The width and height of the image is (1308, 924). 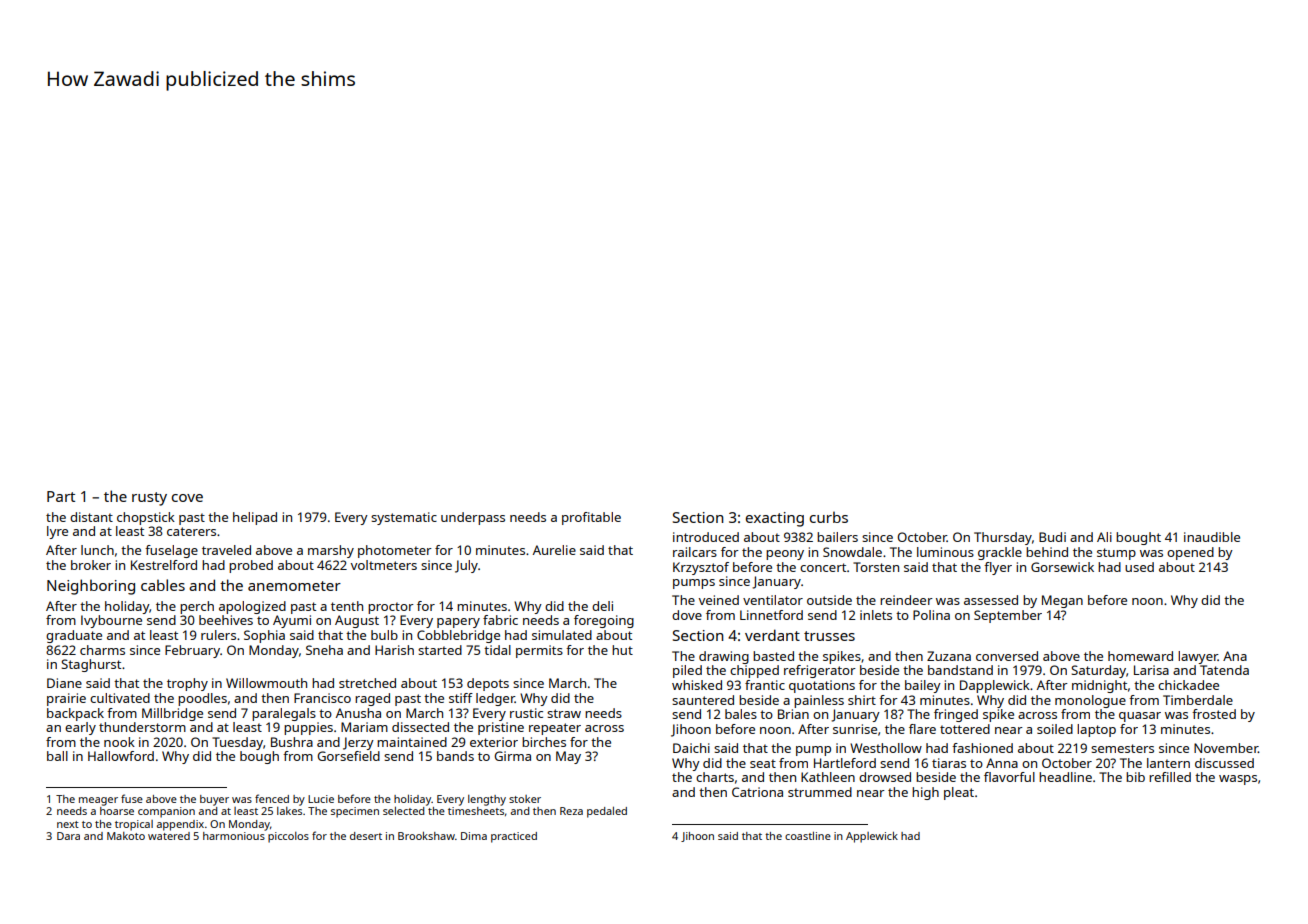 What do you see at coordinates (440, 650) in the image?
I see `started` at bounding box center [440, 650].
